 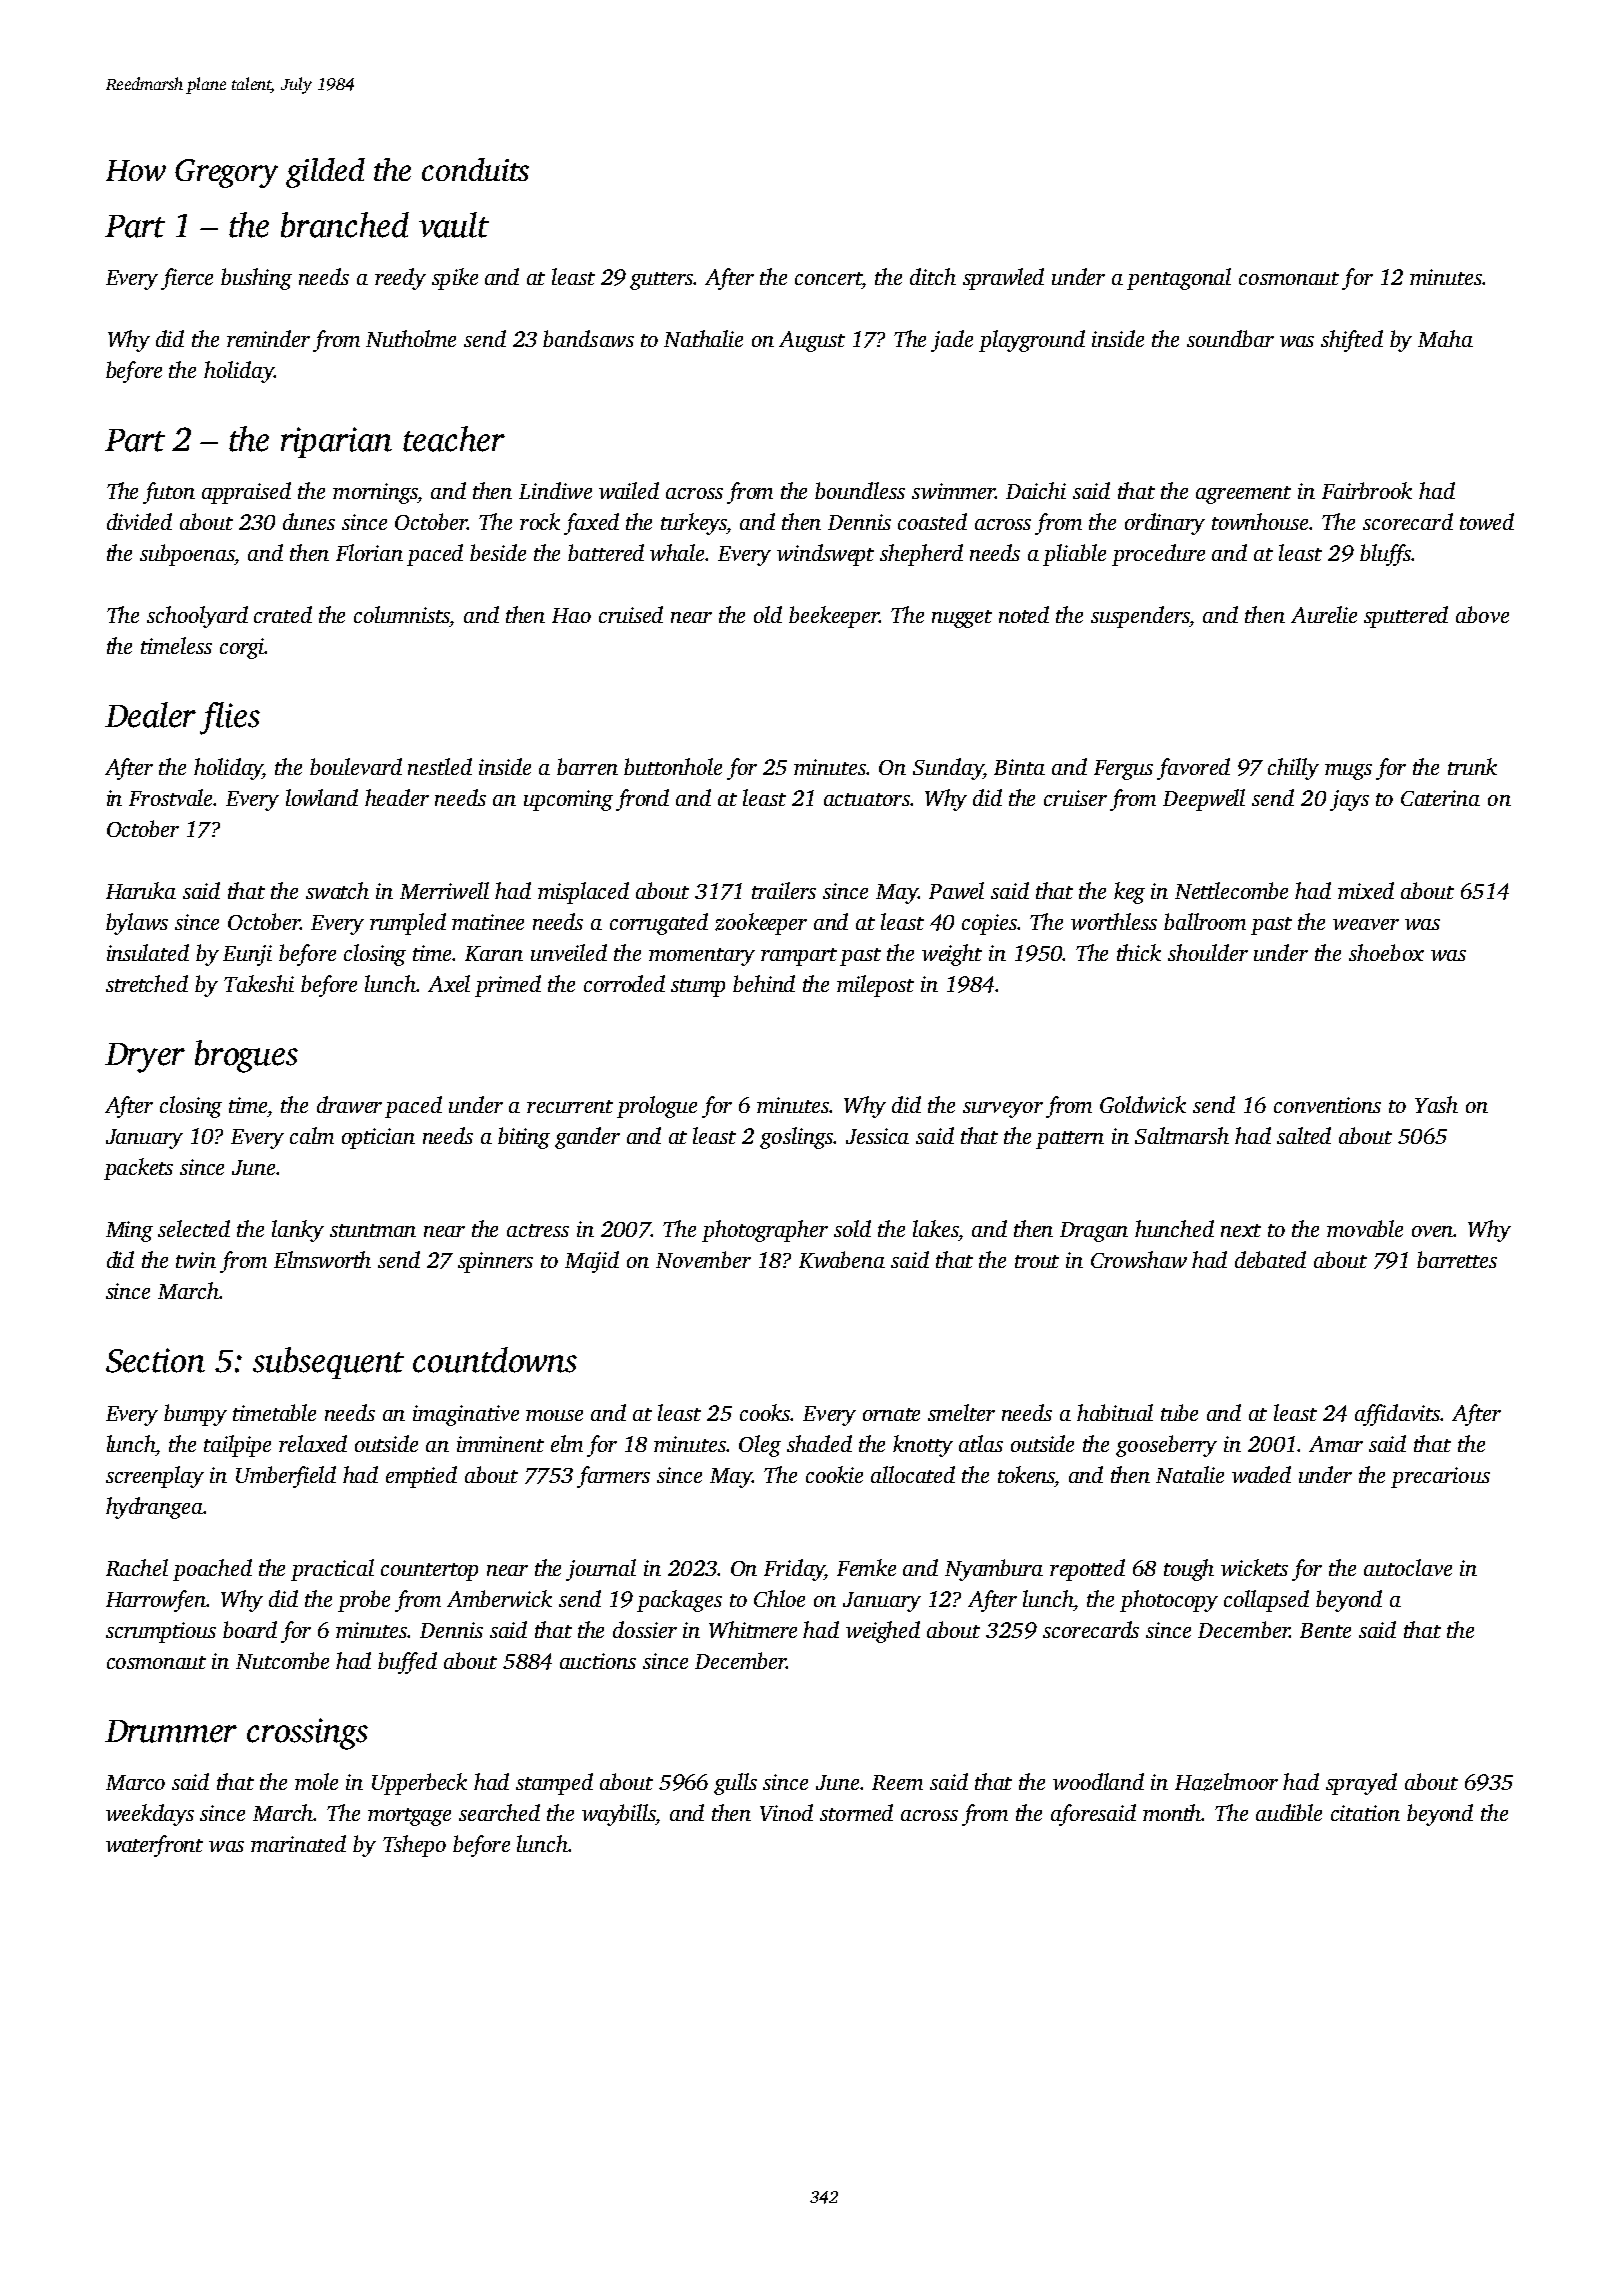 I want to click on precarious, so click(x=1440, y=1477).
